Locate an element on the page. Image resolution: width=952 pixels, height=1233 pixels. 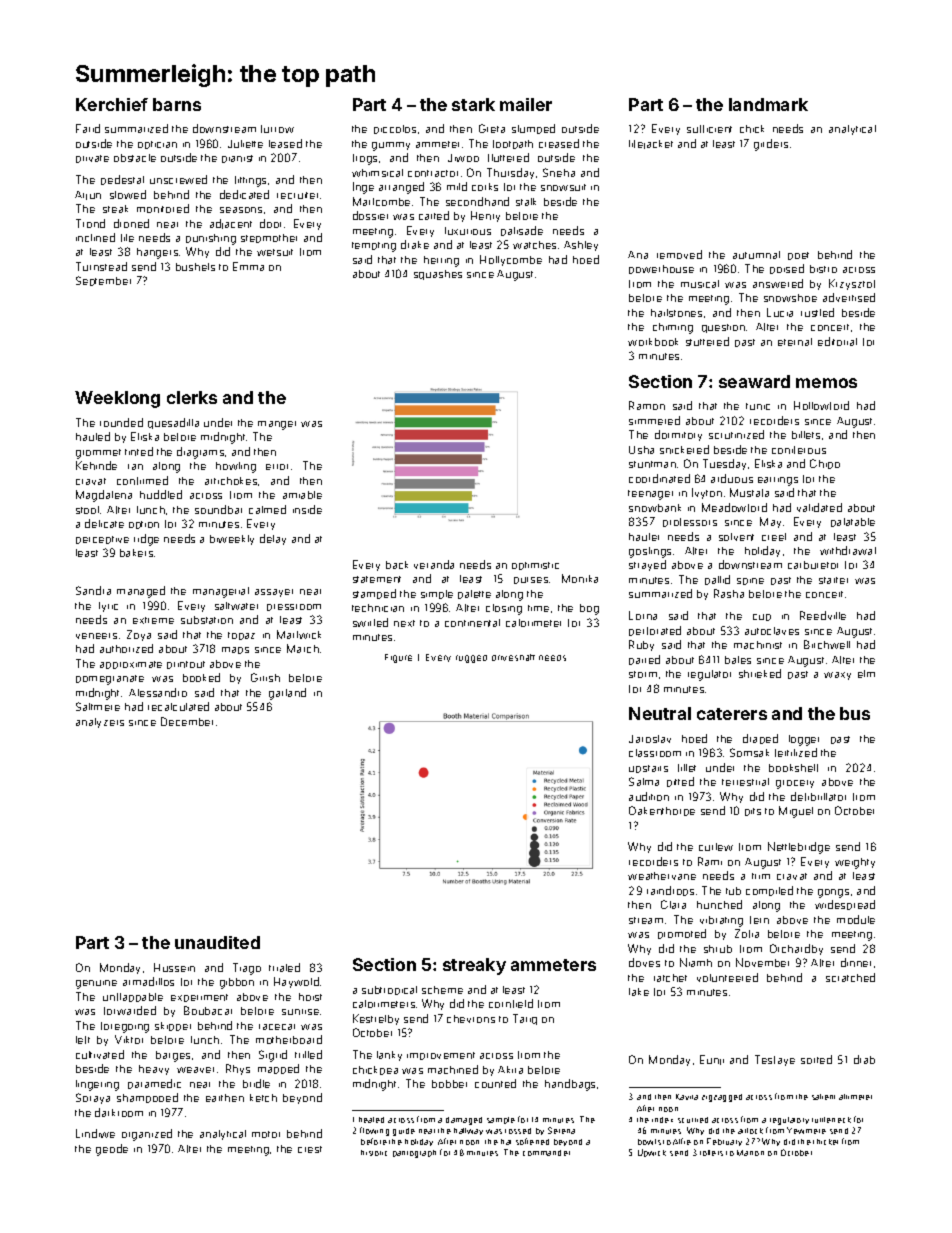
bistro is located at coordinates (823, 269).
